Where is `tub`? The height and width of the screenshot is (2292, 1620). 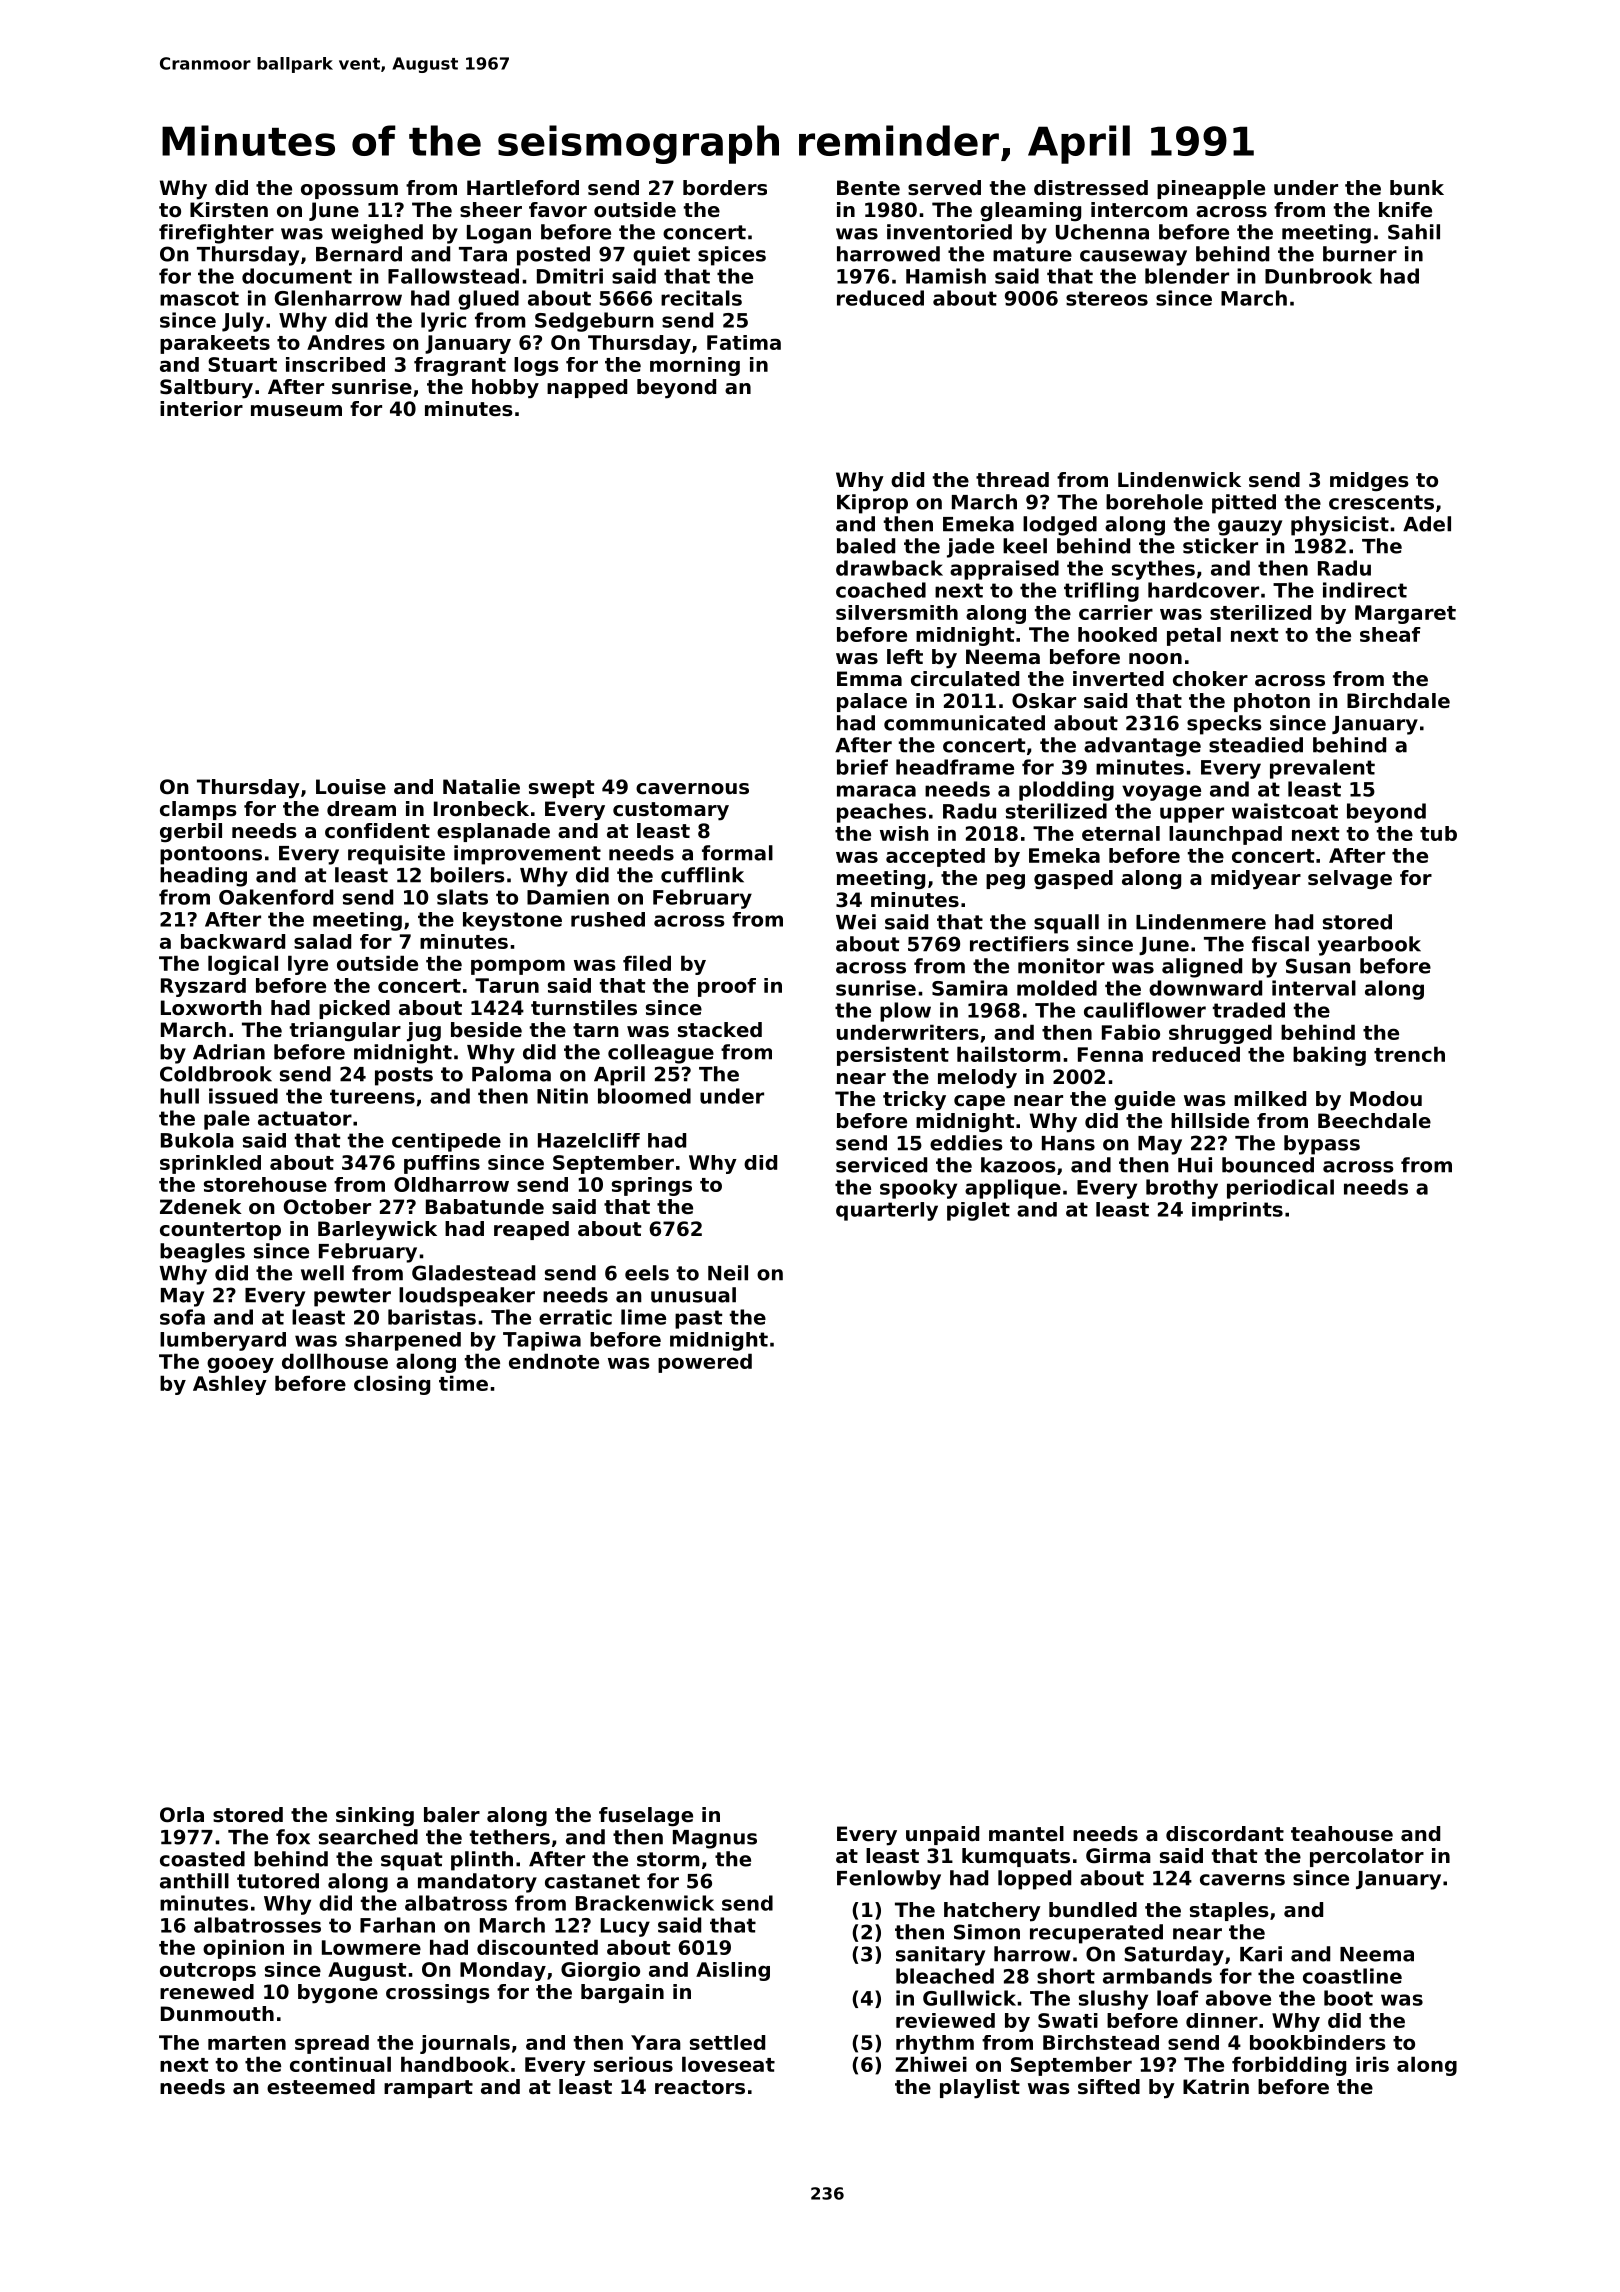
tub is located at coordinates (1438, 833).
